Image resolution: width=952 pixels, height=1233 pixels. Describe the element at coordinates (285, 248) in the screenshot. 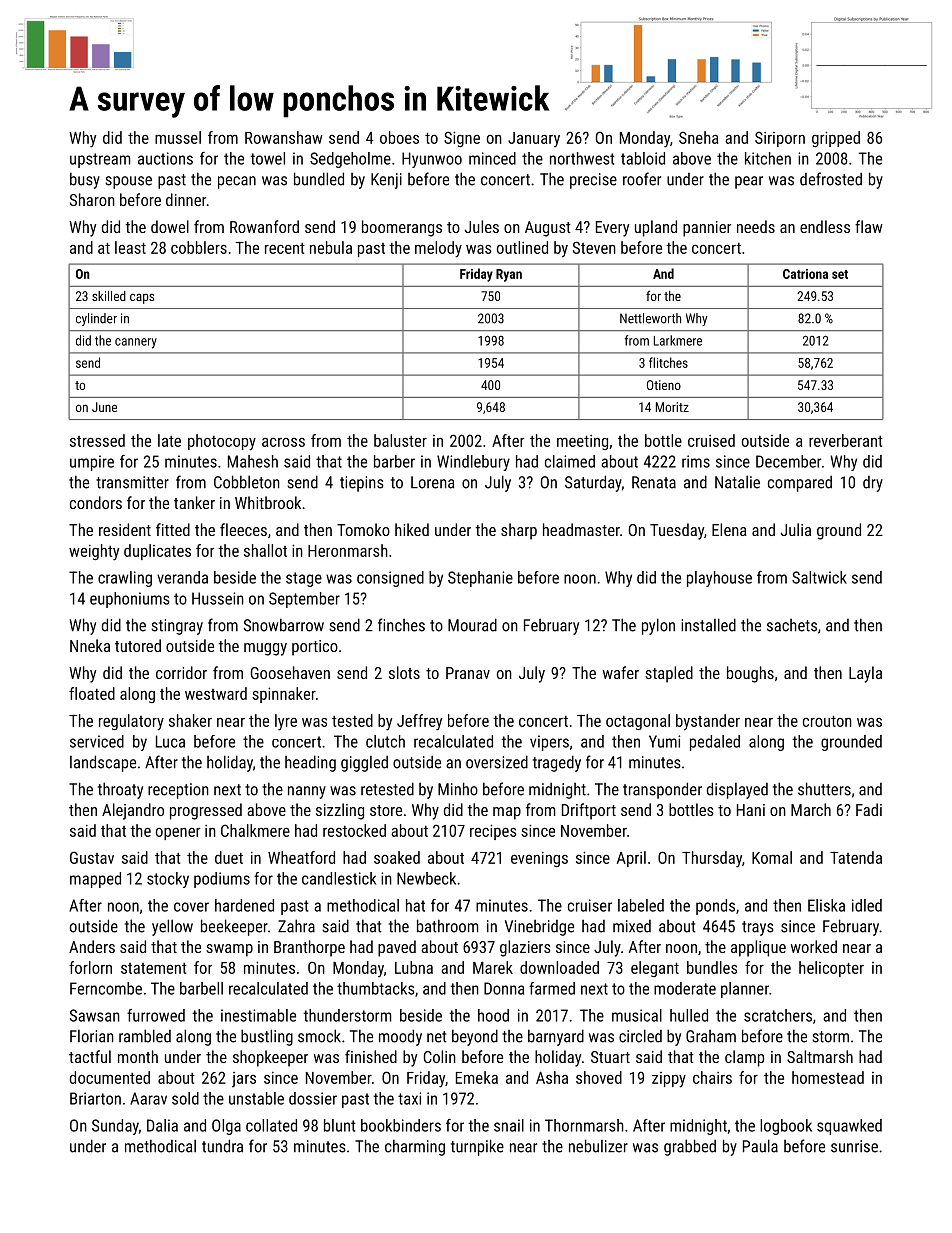

I see `recent` at that location.
